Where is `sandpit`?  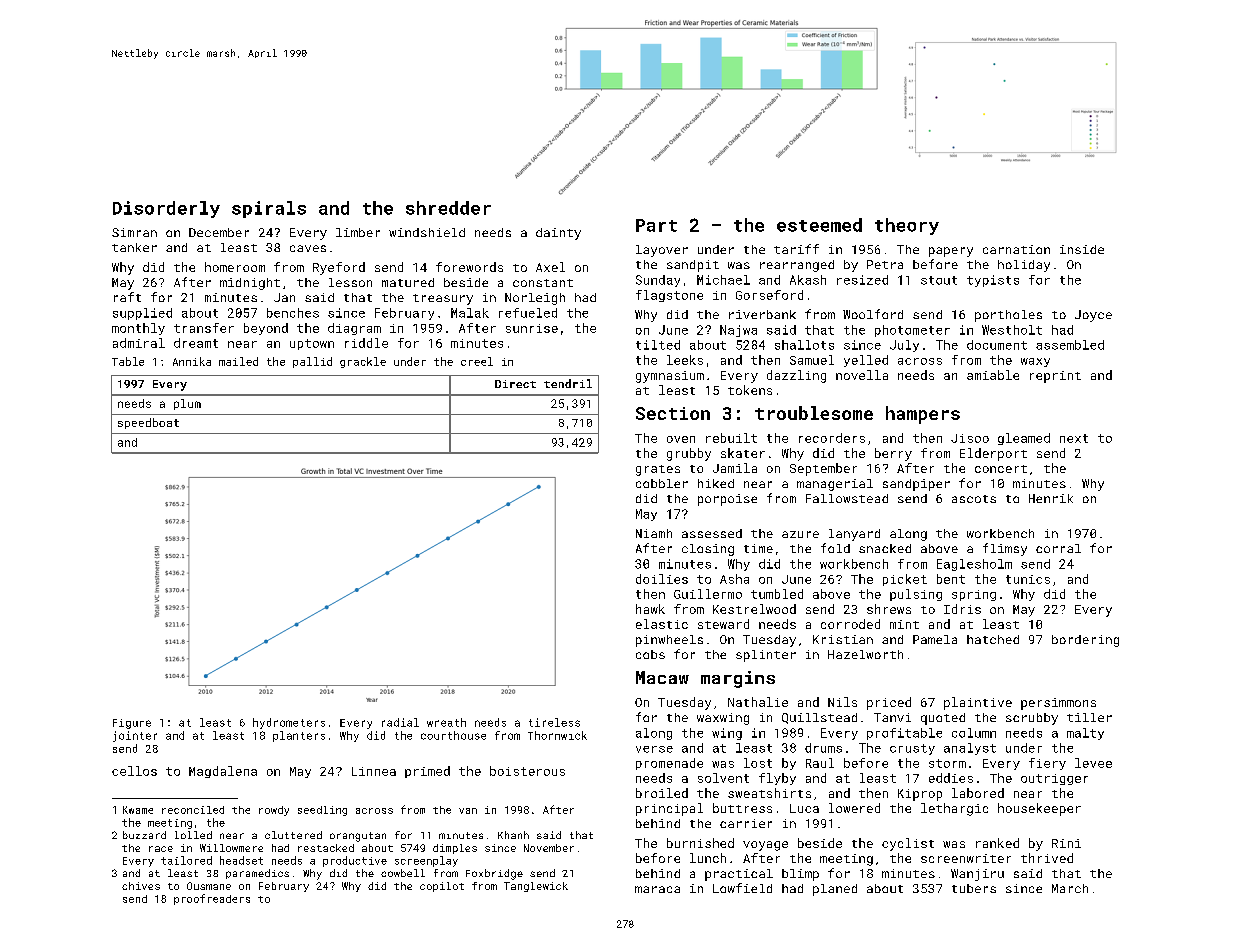 sandpit is located at coordinates (693, 266).
